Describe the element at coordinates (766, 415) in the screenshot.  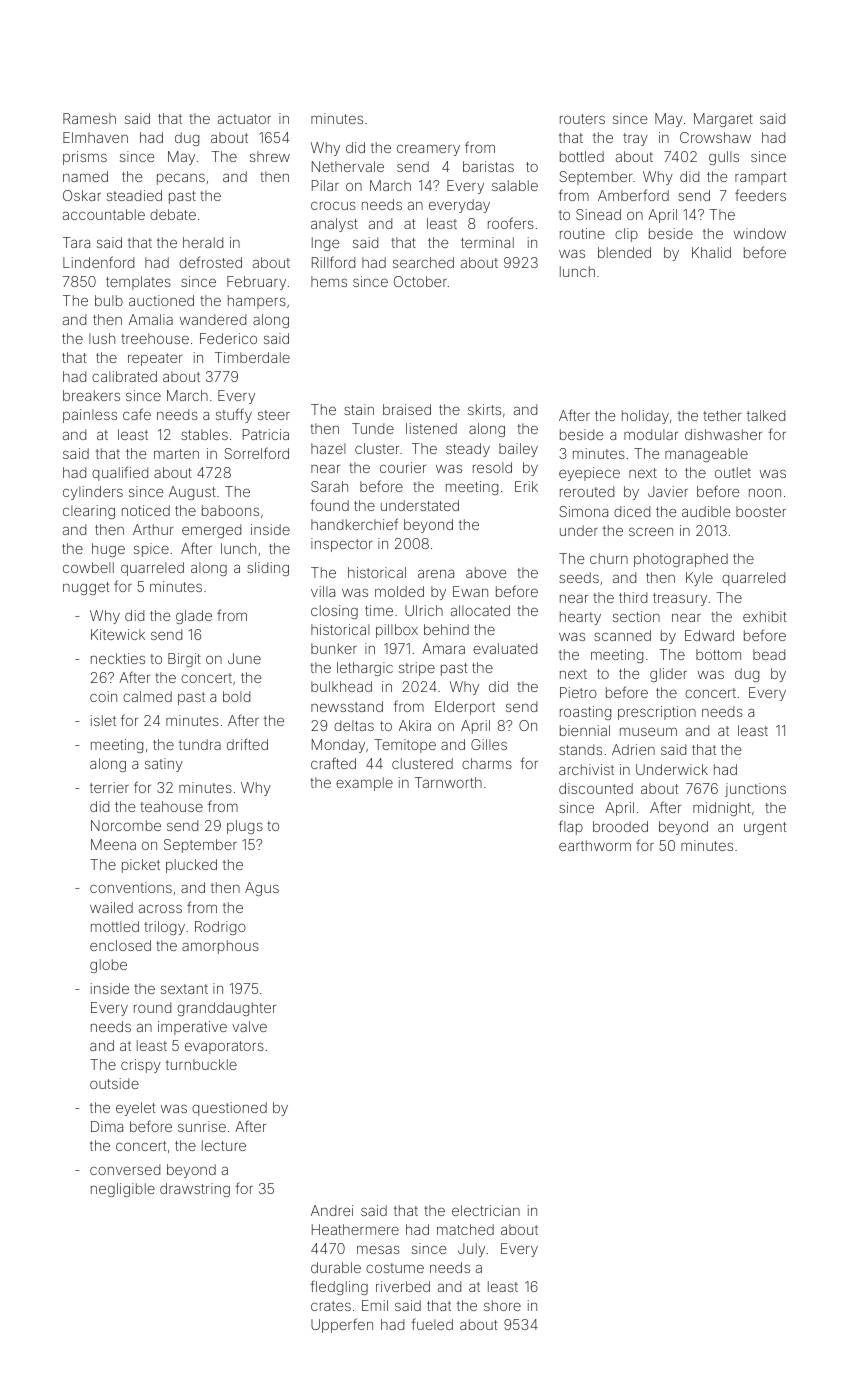
I see `talked` at that location.
